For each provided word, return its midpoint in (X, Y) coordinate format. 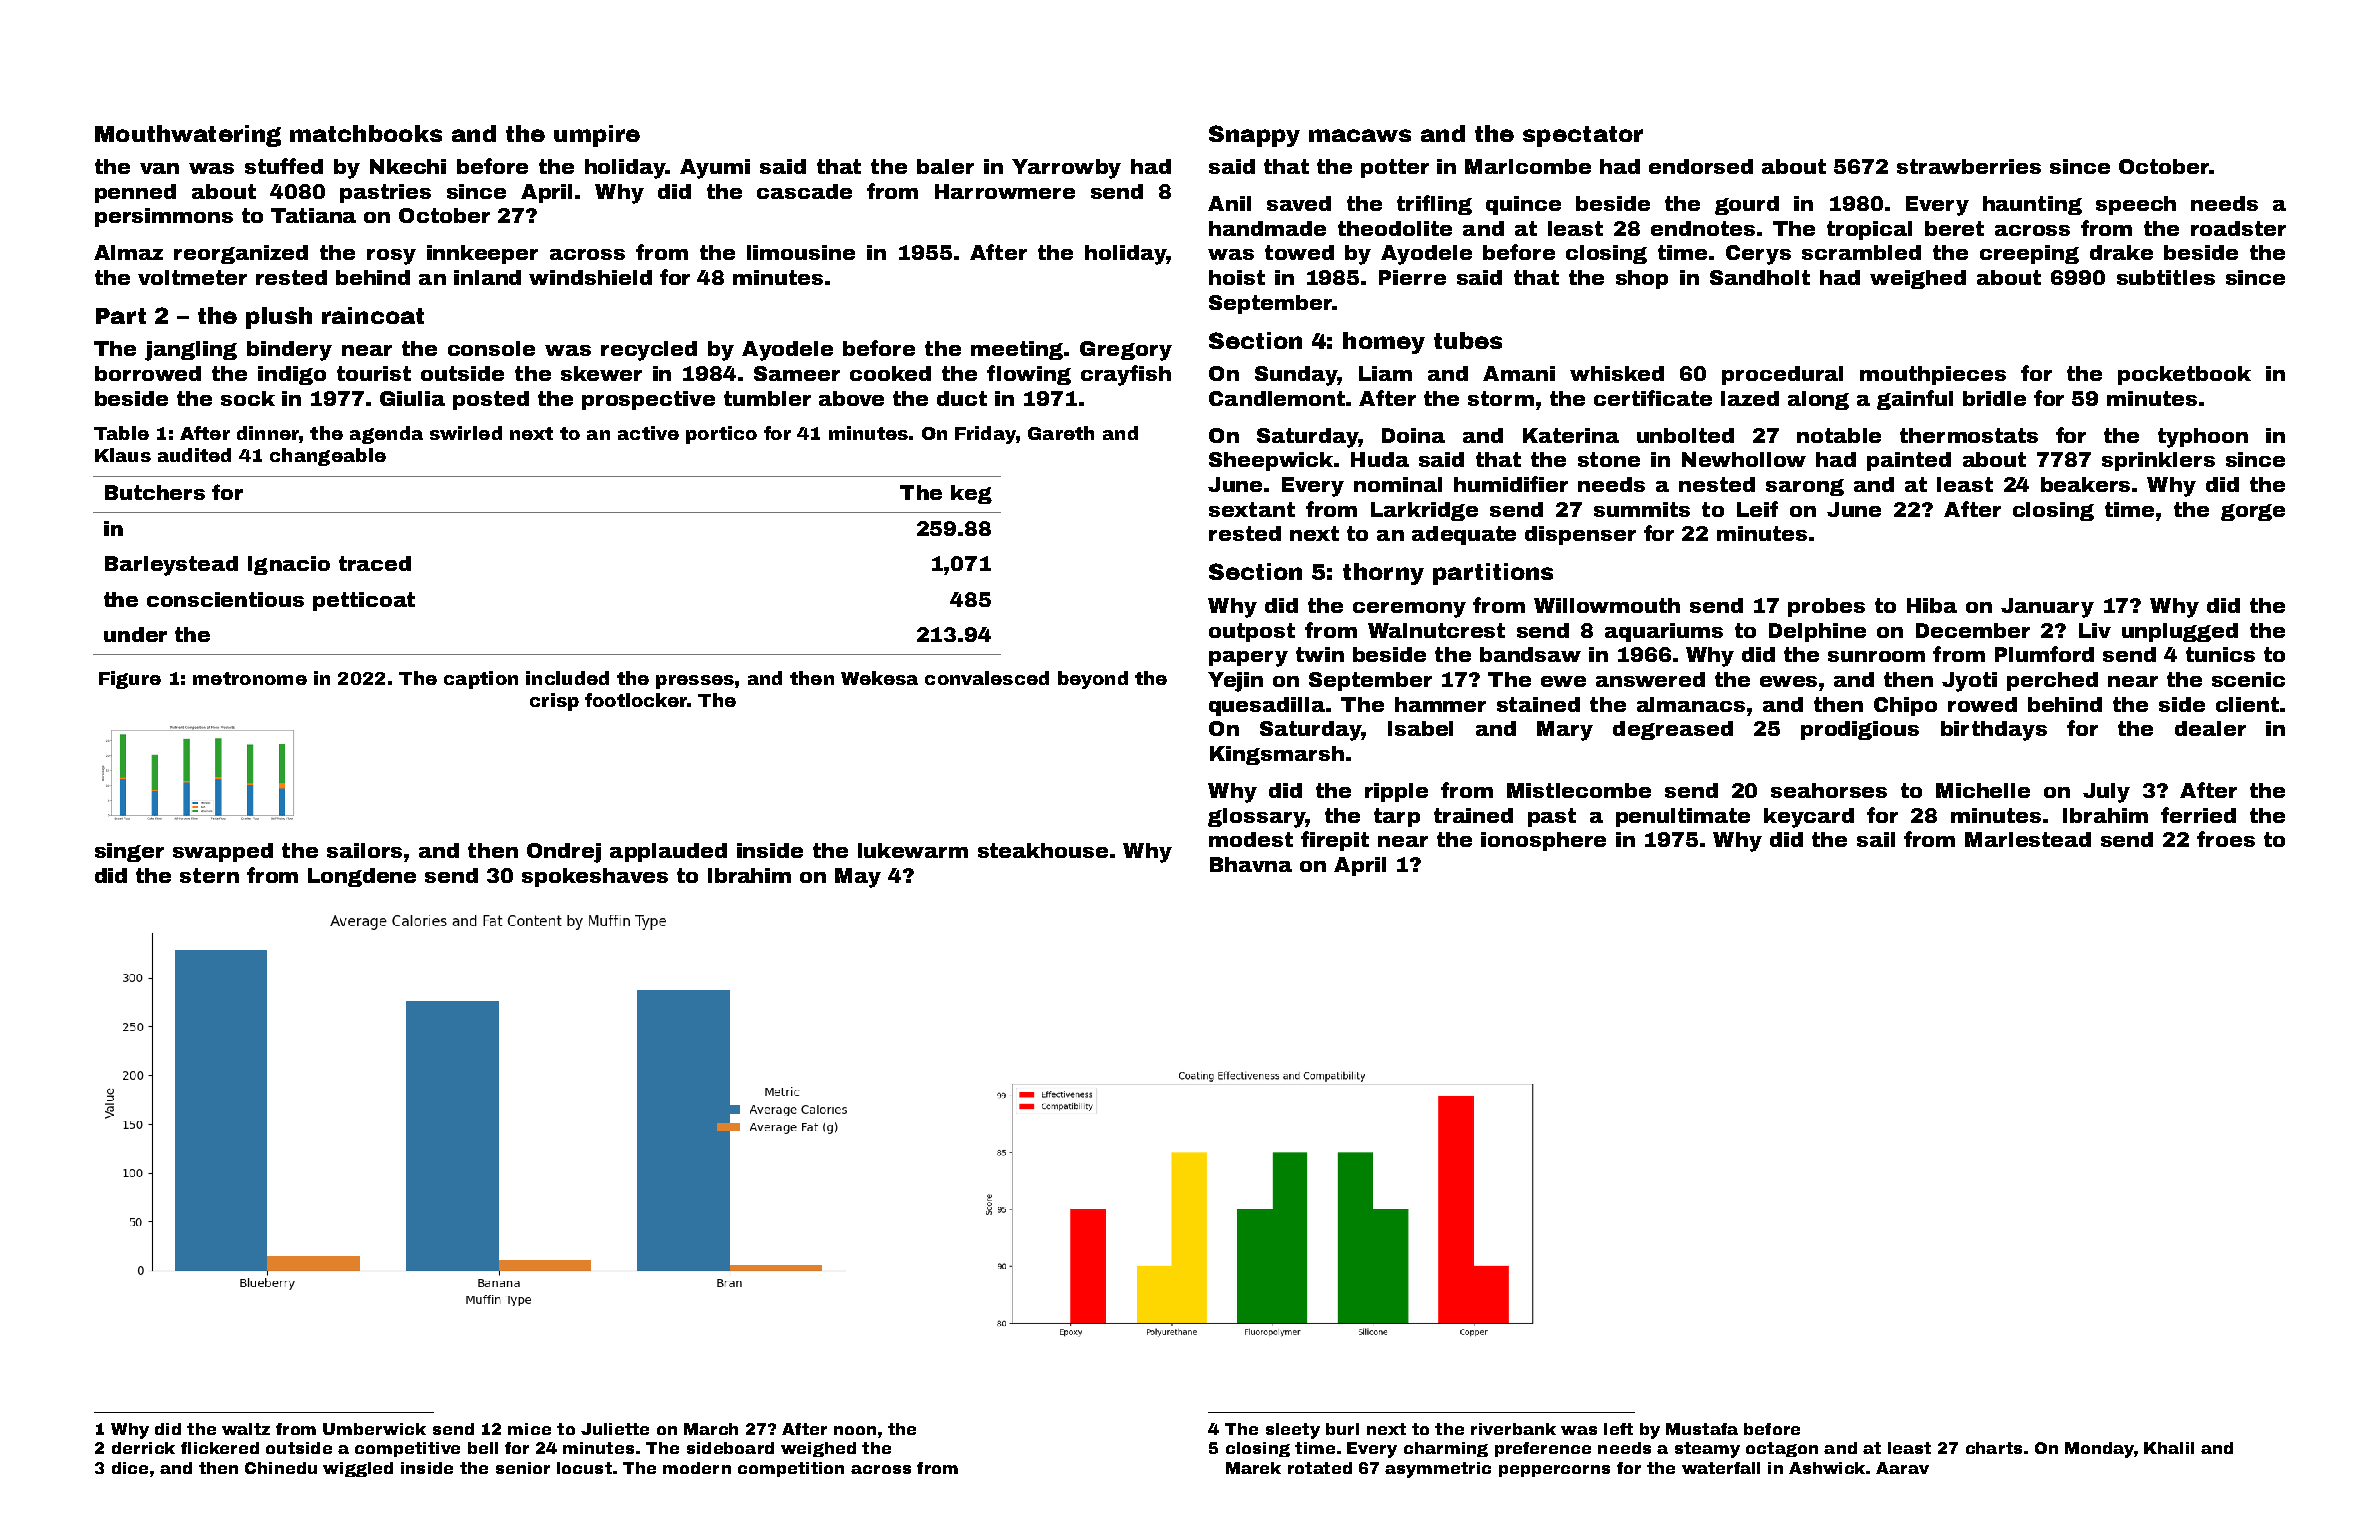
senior (523, 1468)
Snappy (1254, 136)
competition (791, 1469)
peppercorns (1554, 1471)
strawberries (1969, 166)
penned (135, 193)
